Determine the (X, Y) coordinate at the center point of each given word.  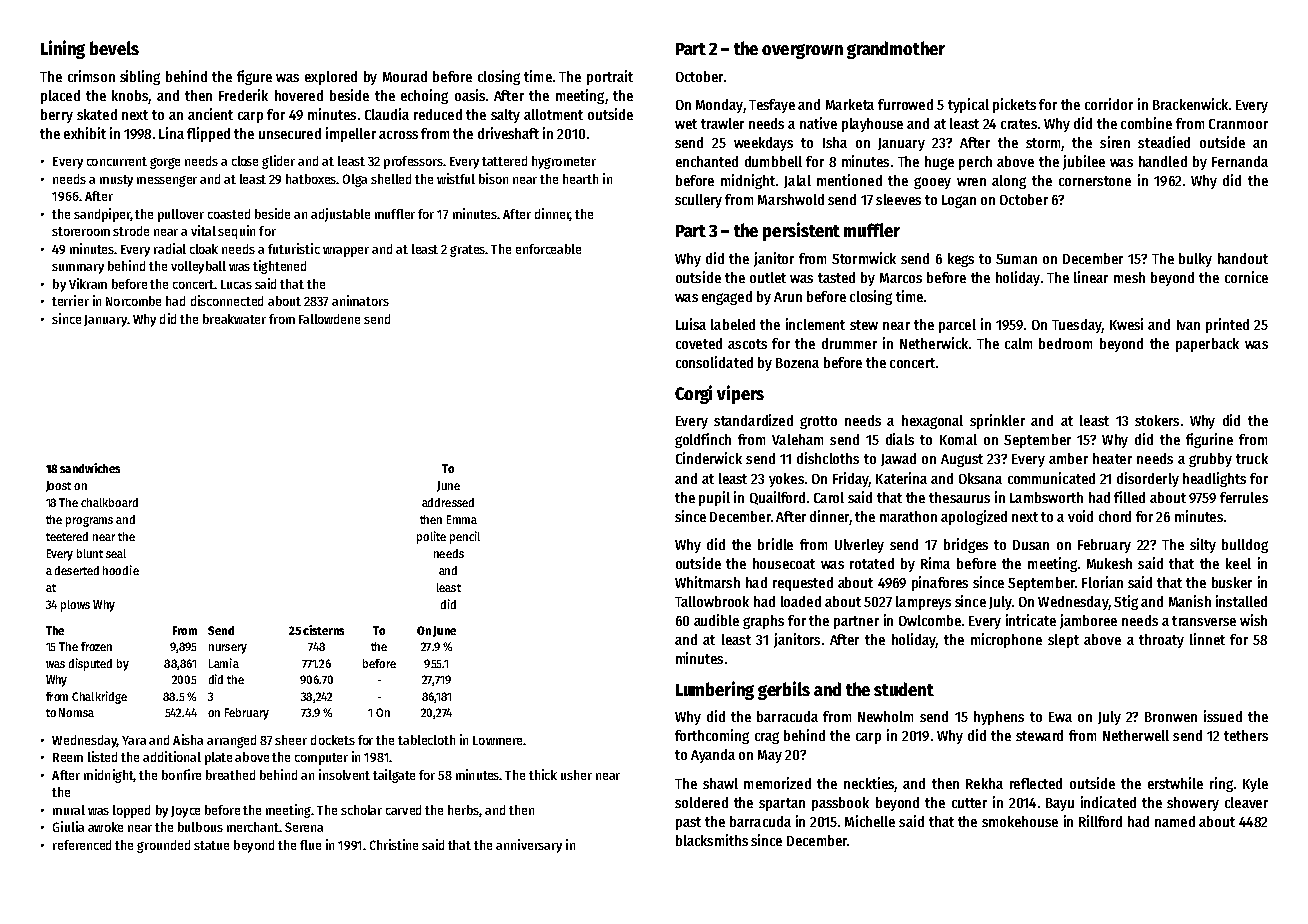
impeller (351, 134)
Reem (68, 757)
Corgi (693, 394)
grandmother (896, 50)
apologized (974, 517)
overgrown (802, 51)
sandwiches (90, 468)
